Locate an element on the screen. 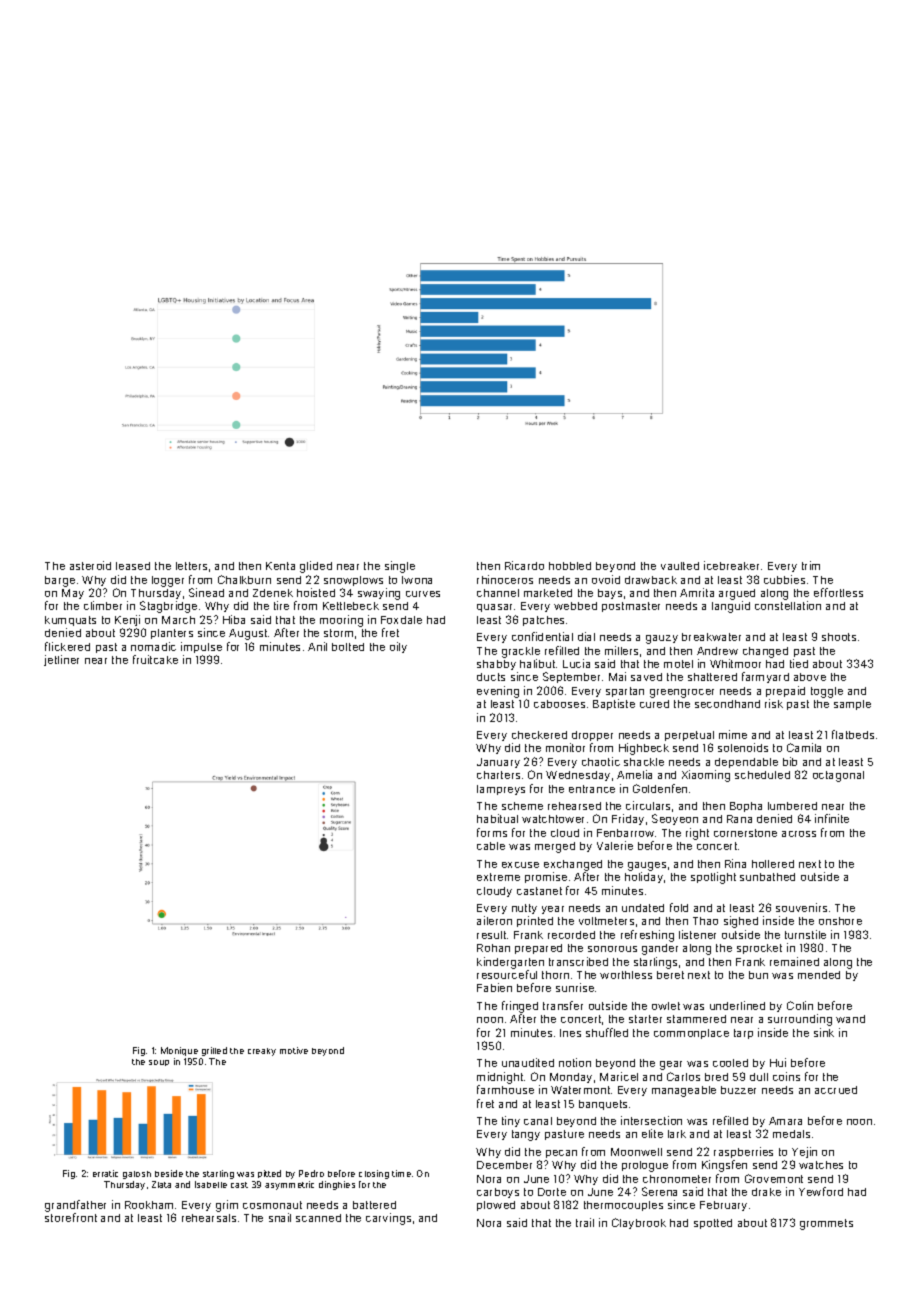 Image resolution: width=924 pixels, height=1308 pixels. single is located at coordinates (400, 567).
